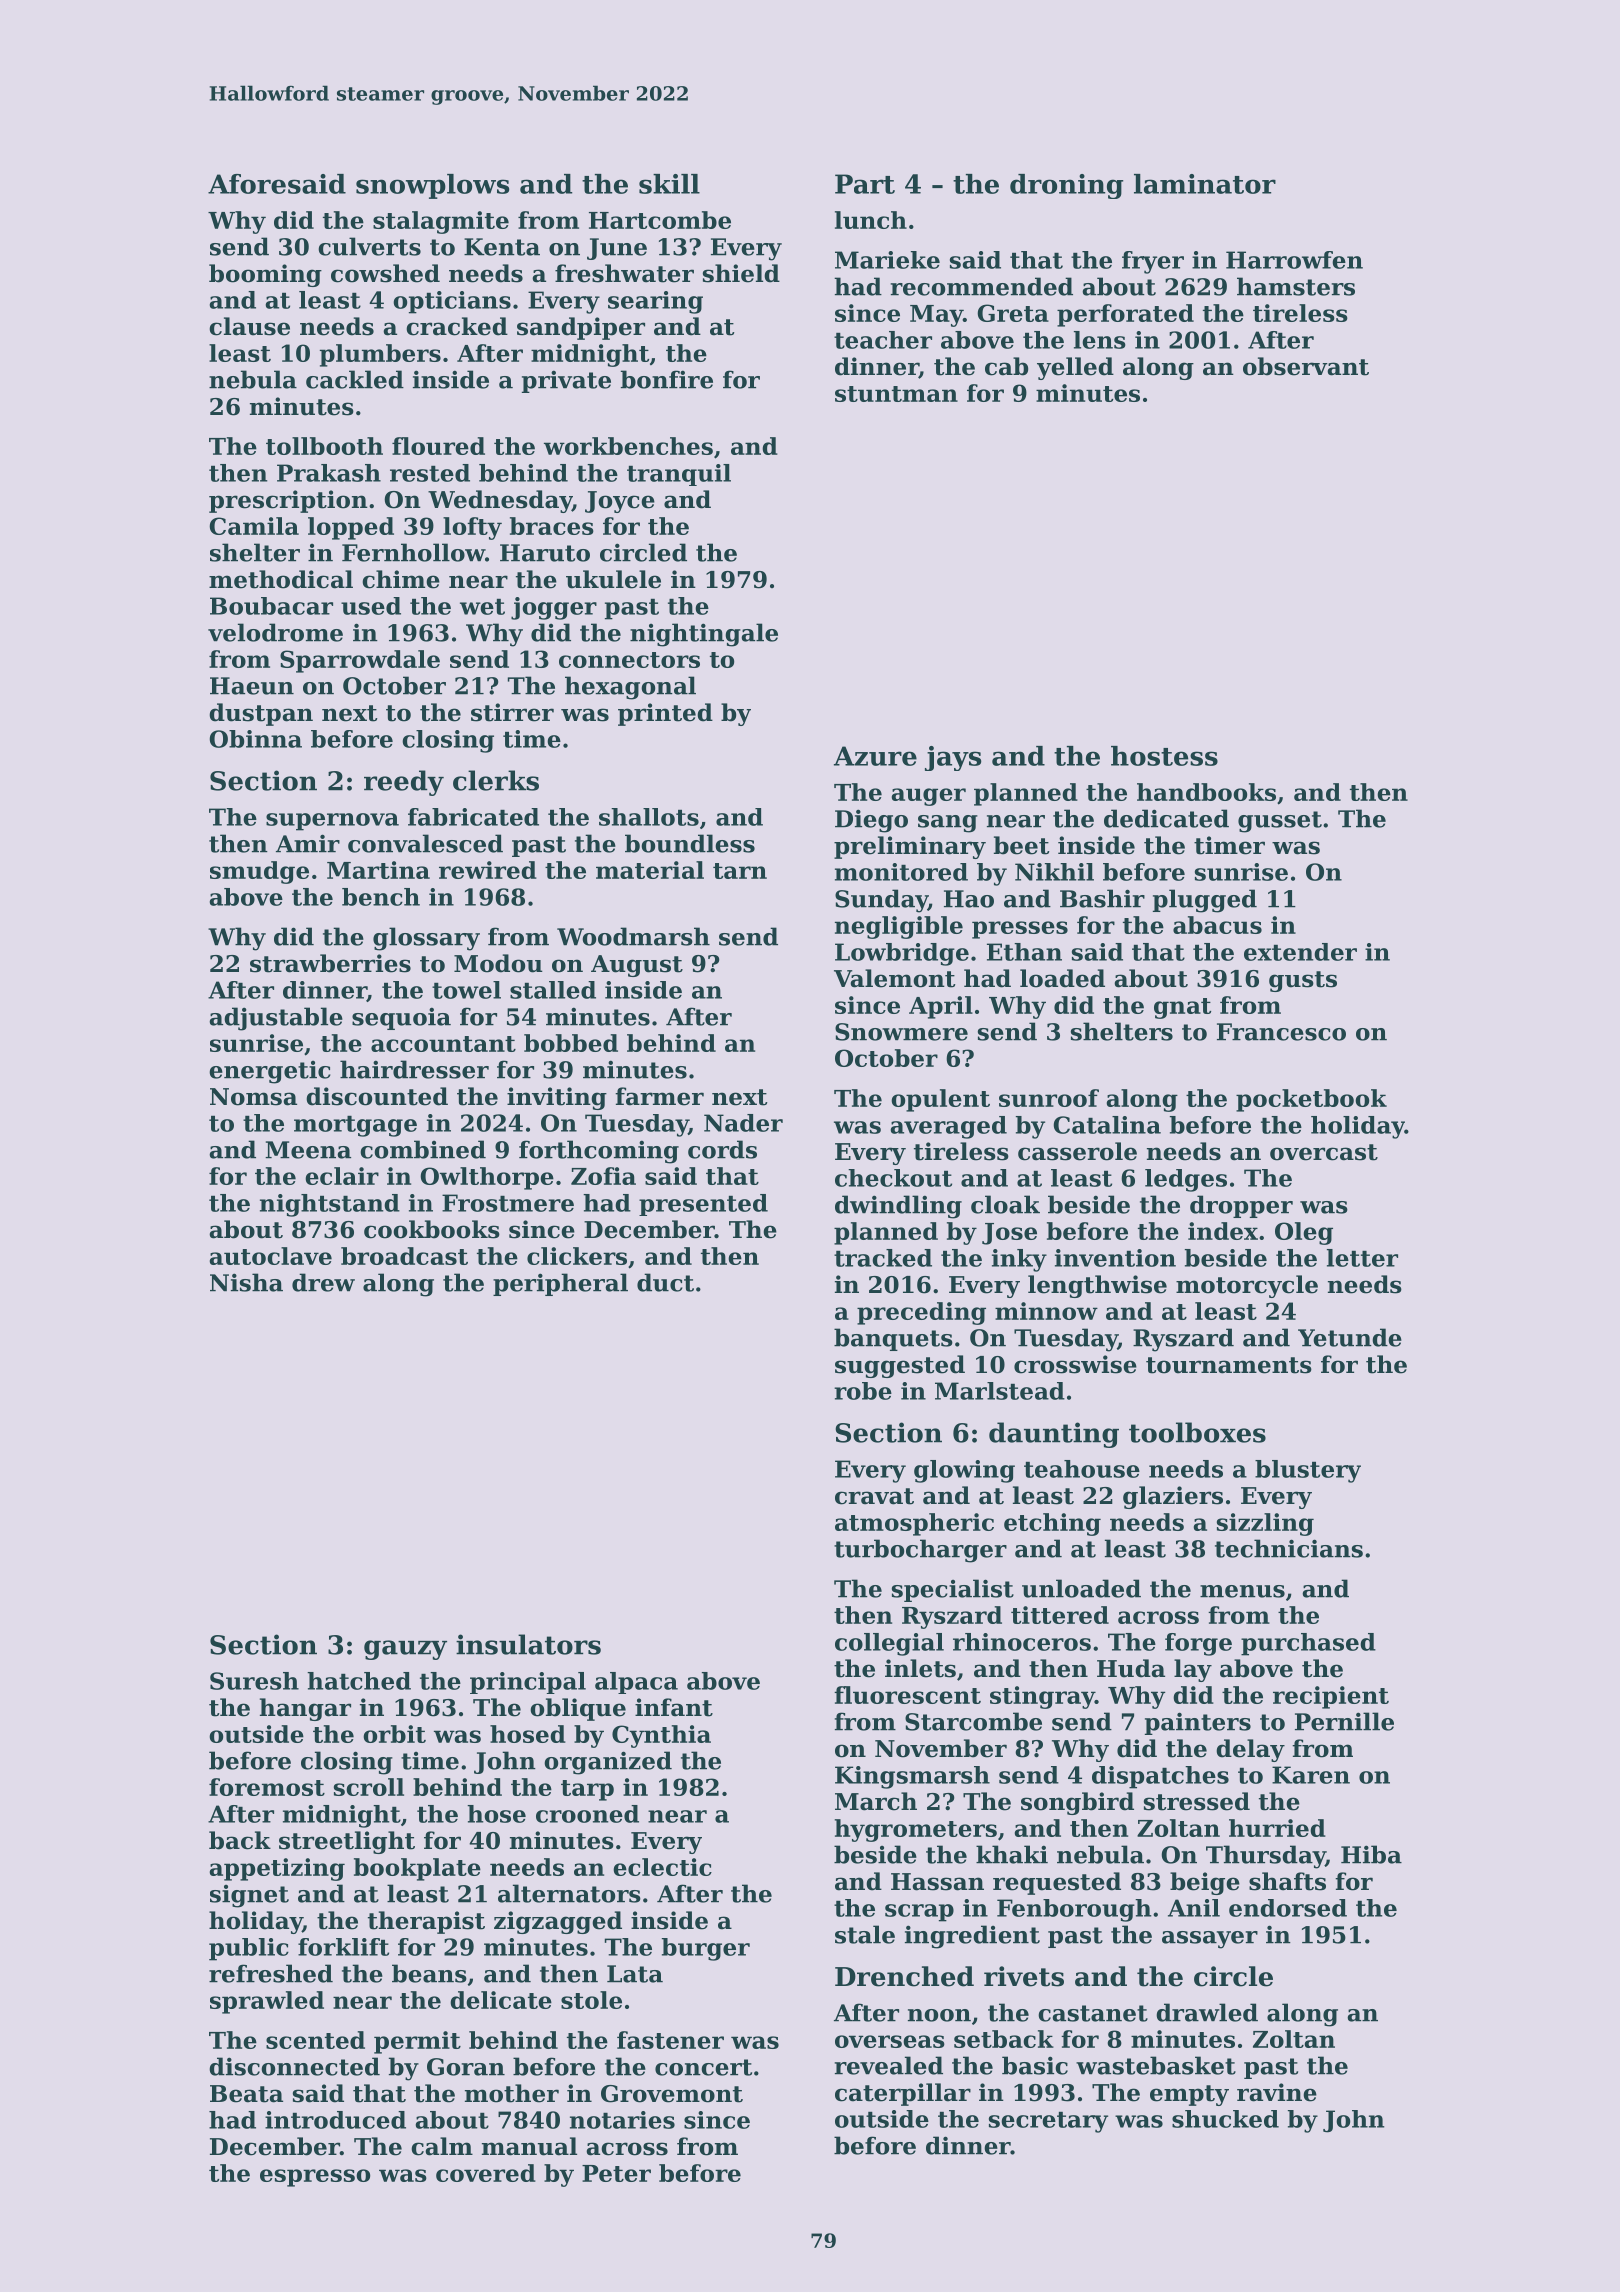 The image size is (1620, 2292). What do you see at coordinates (512, 2093) in the image?
I see `mother` at bounding box center [512, 2093].
